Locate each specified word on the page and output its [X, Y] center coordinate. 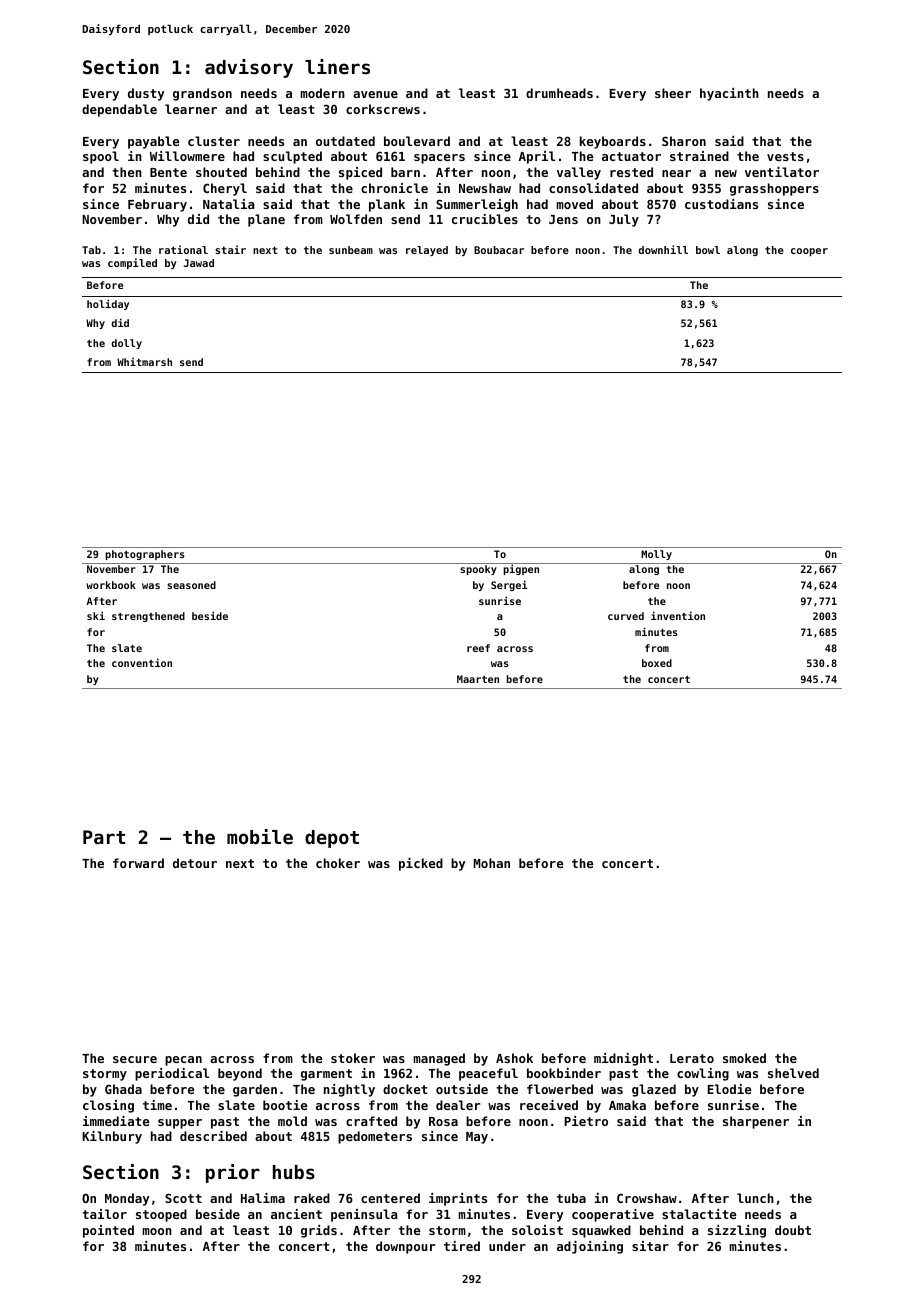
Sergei [509, 585]
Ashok [514, 1058]
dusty [146, 94]
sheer [673, 93]
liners [337, 66]
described [213, 1136]
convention [142, 662]
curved [626, 616]
